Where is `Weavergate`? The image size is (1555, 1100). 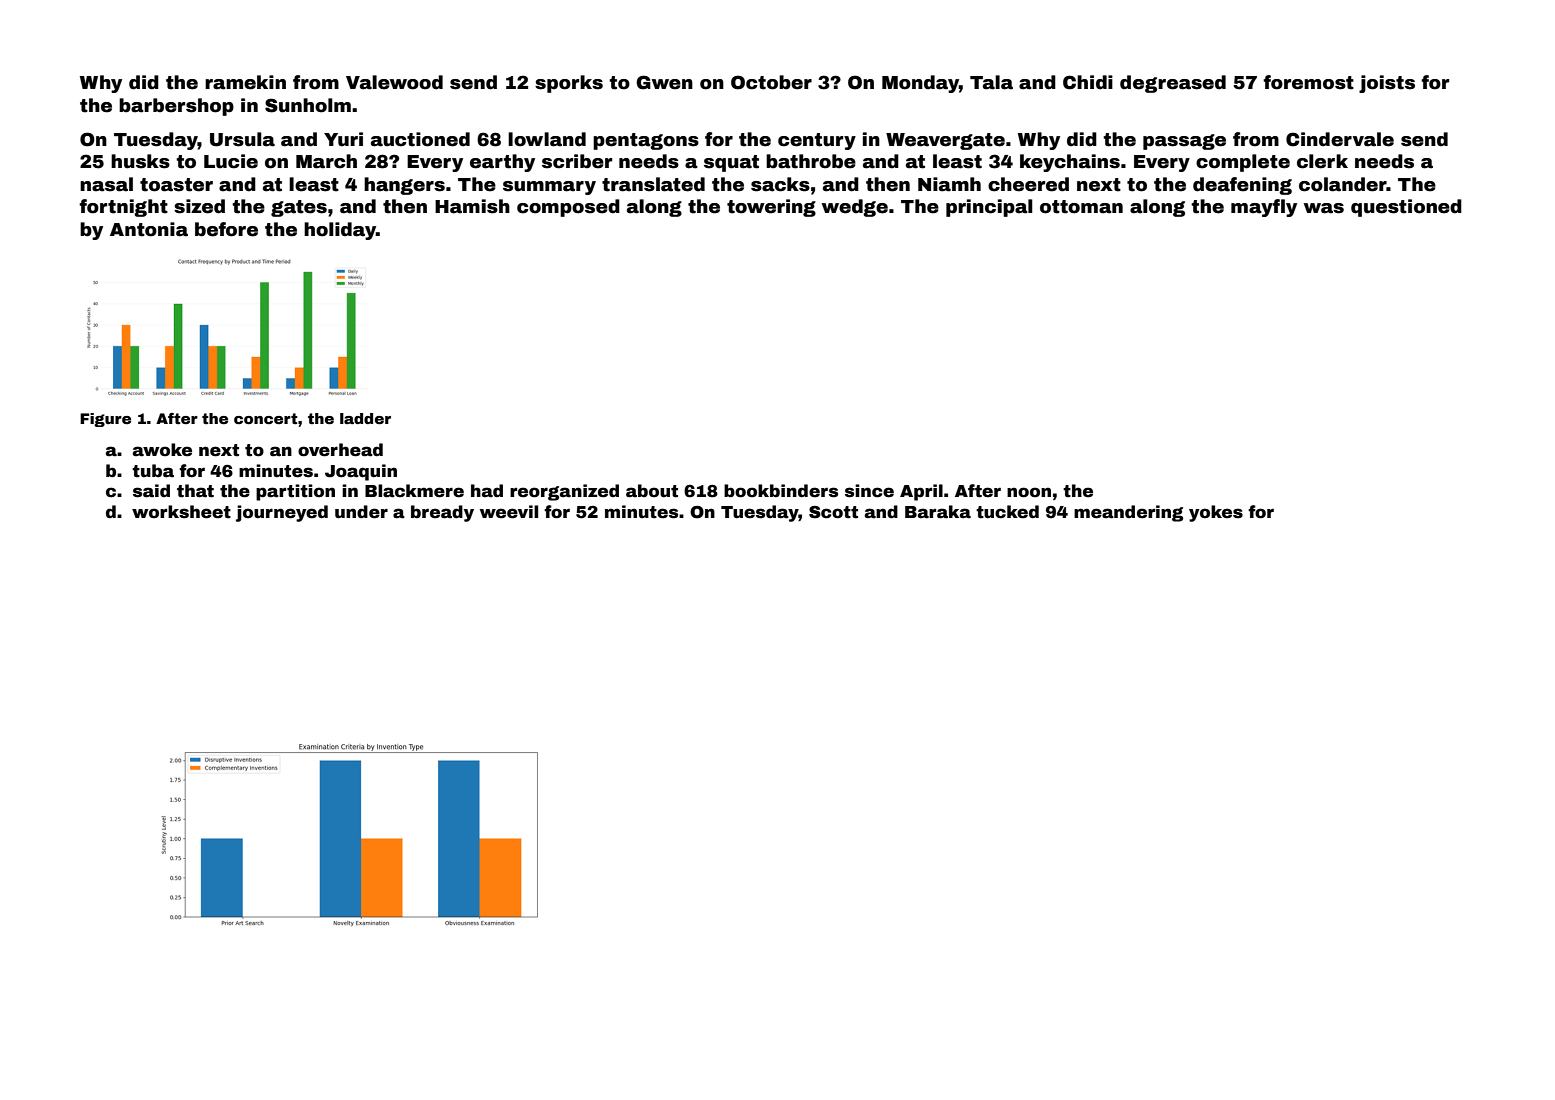
Weavergate is located at coordinates (945, 141).
